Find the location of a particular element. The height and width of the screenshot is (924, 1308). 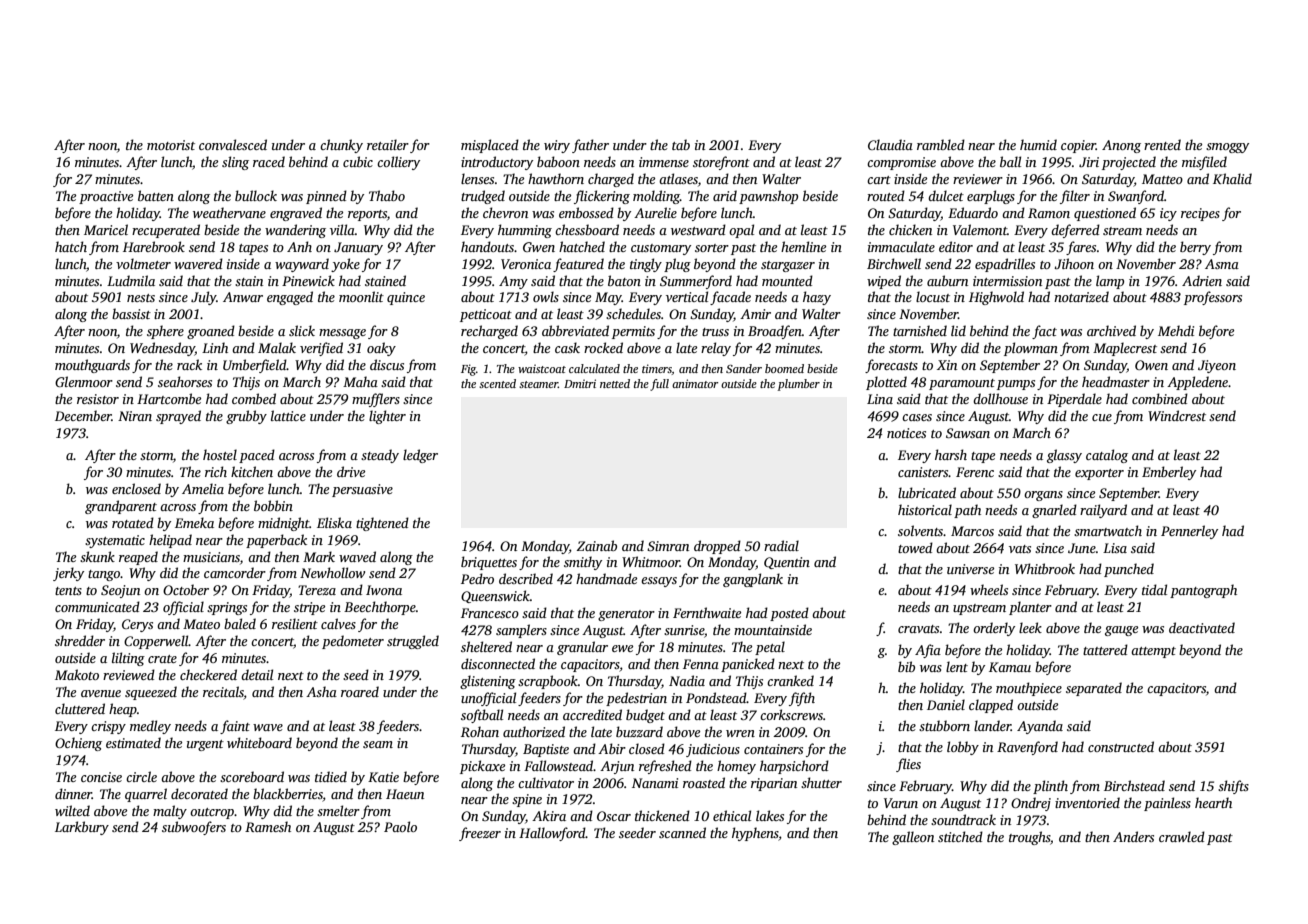

boomed is located at coordinates (784, 368).
